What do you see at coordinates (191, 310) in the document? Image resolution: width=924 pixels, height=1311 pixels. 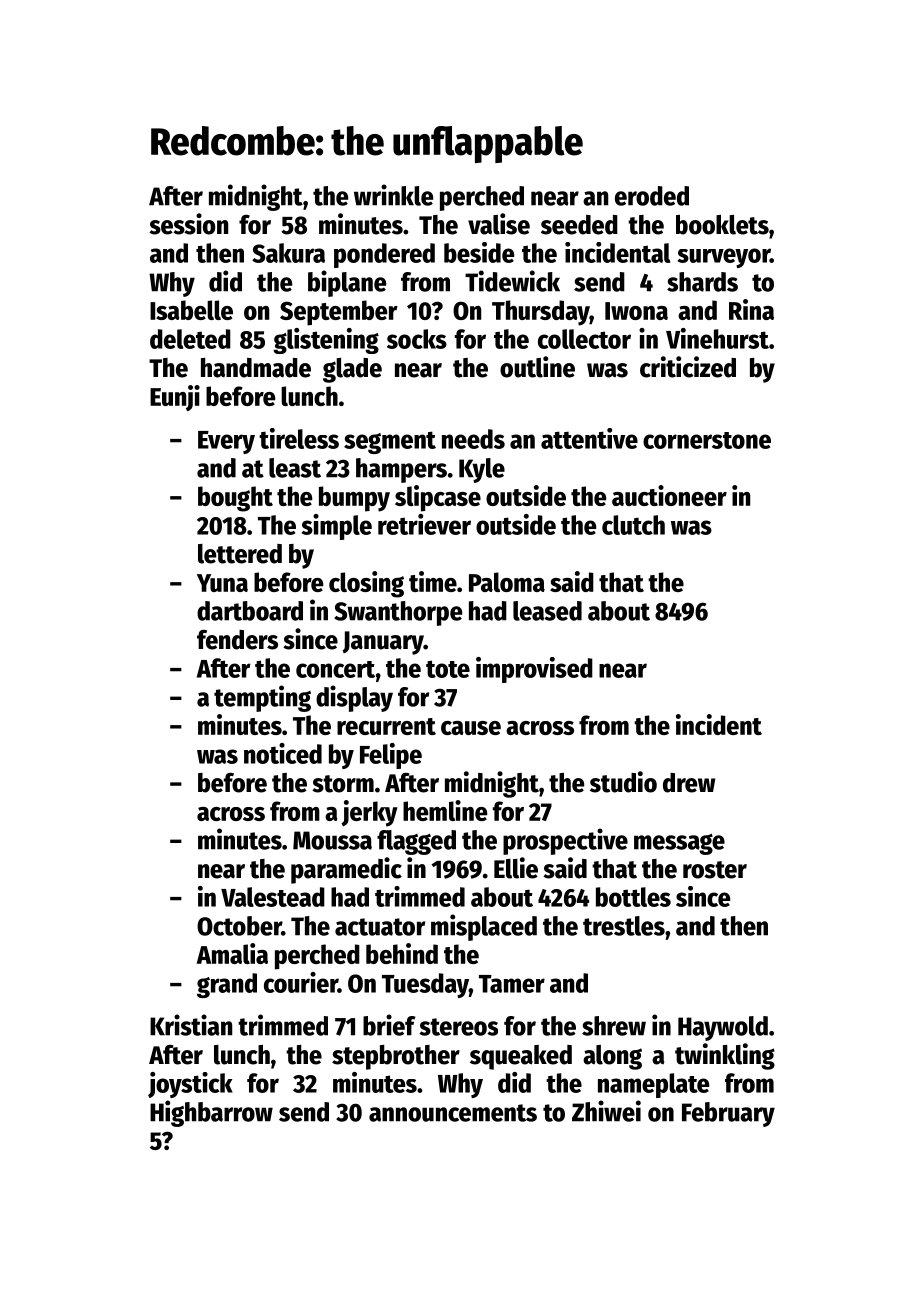 I see `Isabelle` at bounding box center [191, 310].
